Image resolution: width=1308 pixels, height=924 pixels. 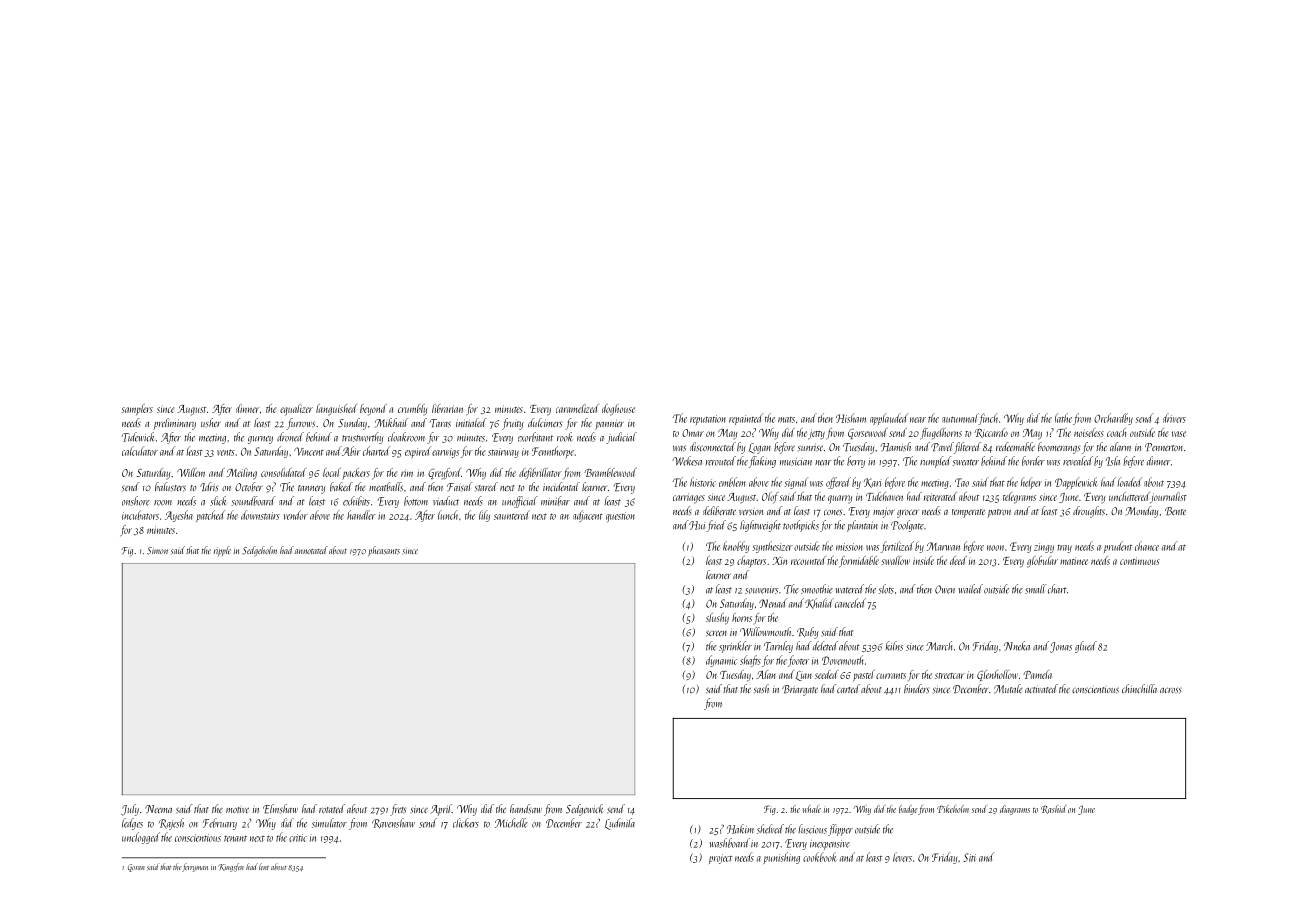 I want to click on slushy, so click(x=717, y=619).
